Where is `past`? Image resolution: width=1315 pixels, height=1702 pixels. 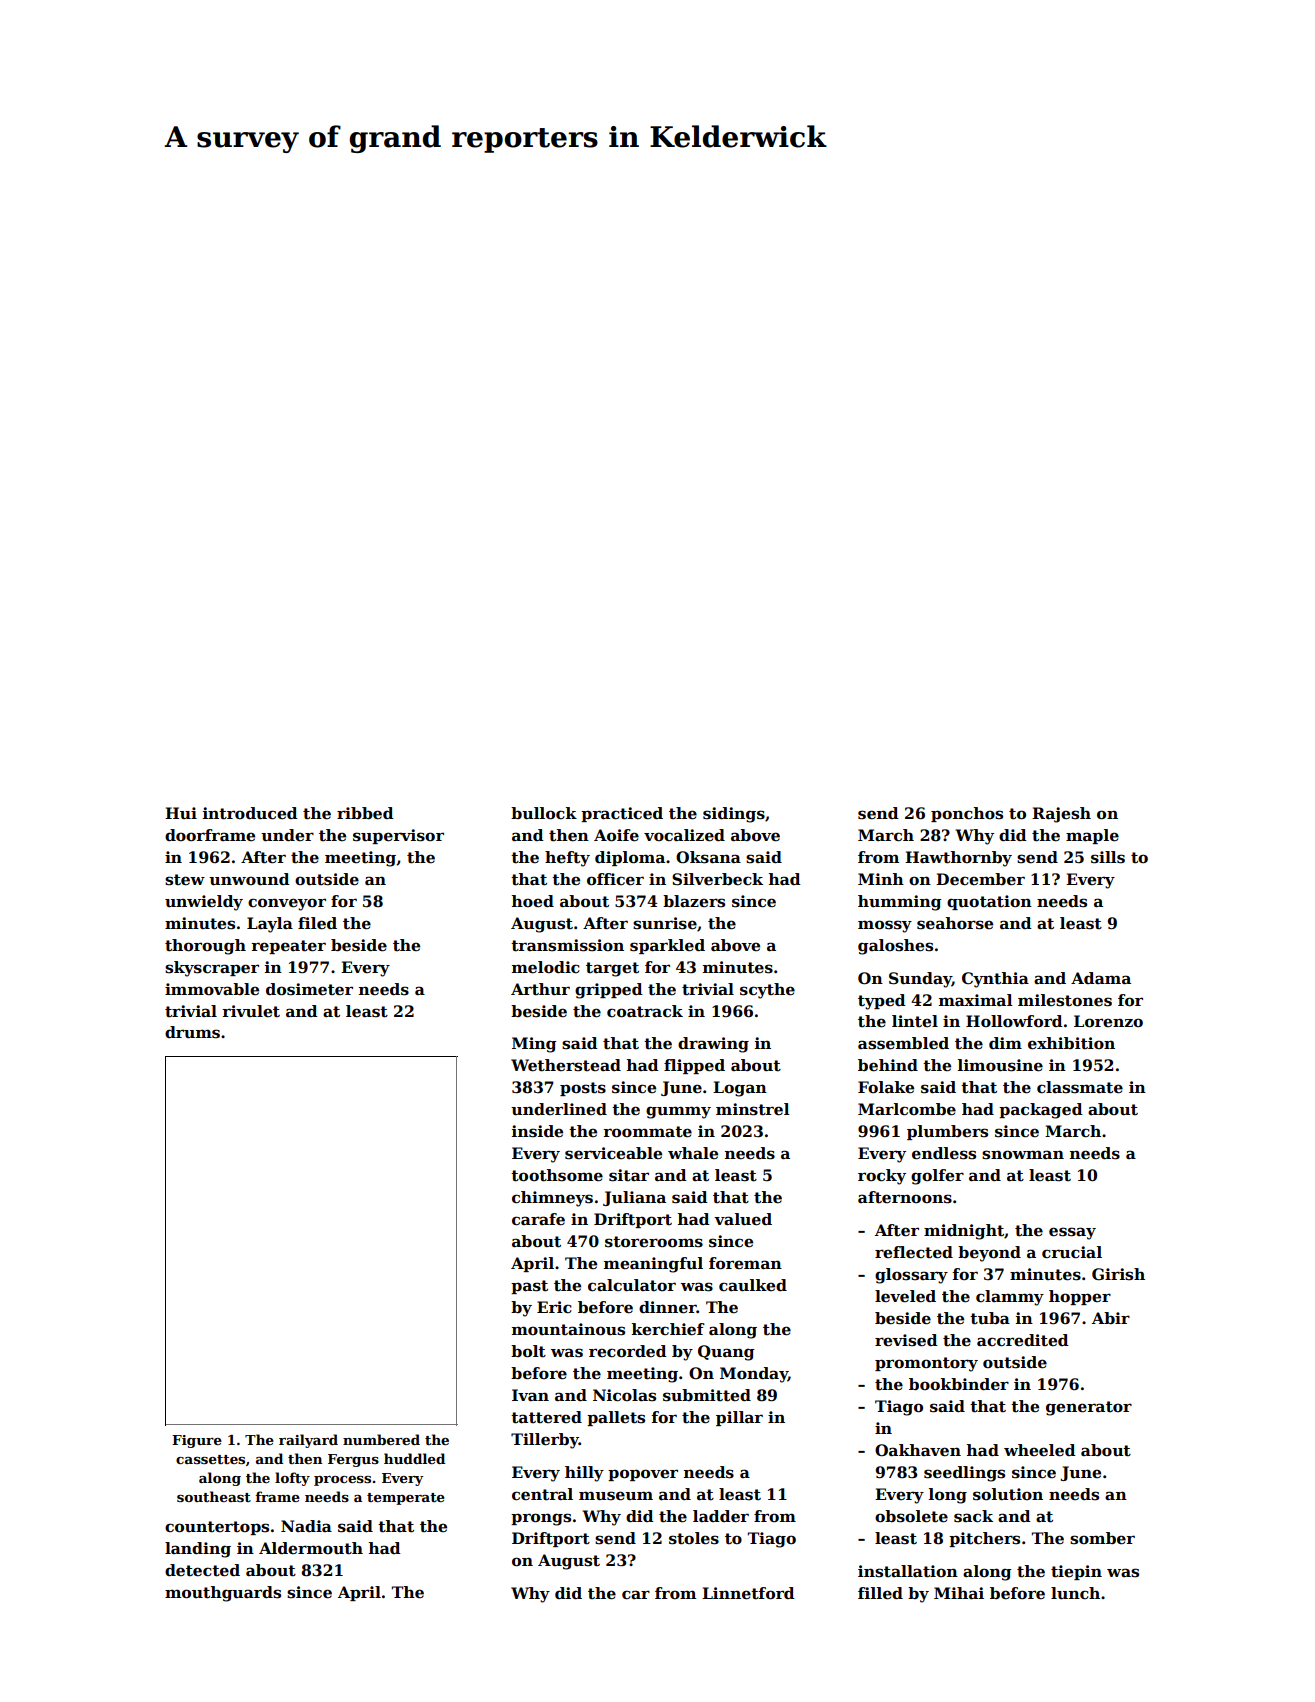 past is located at coordinates (529, 1287).
